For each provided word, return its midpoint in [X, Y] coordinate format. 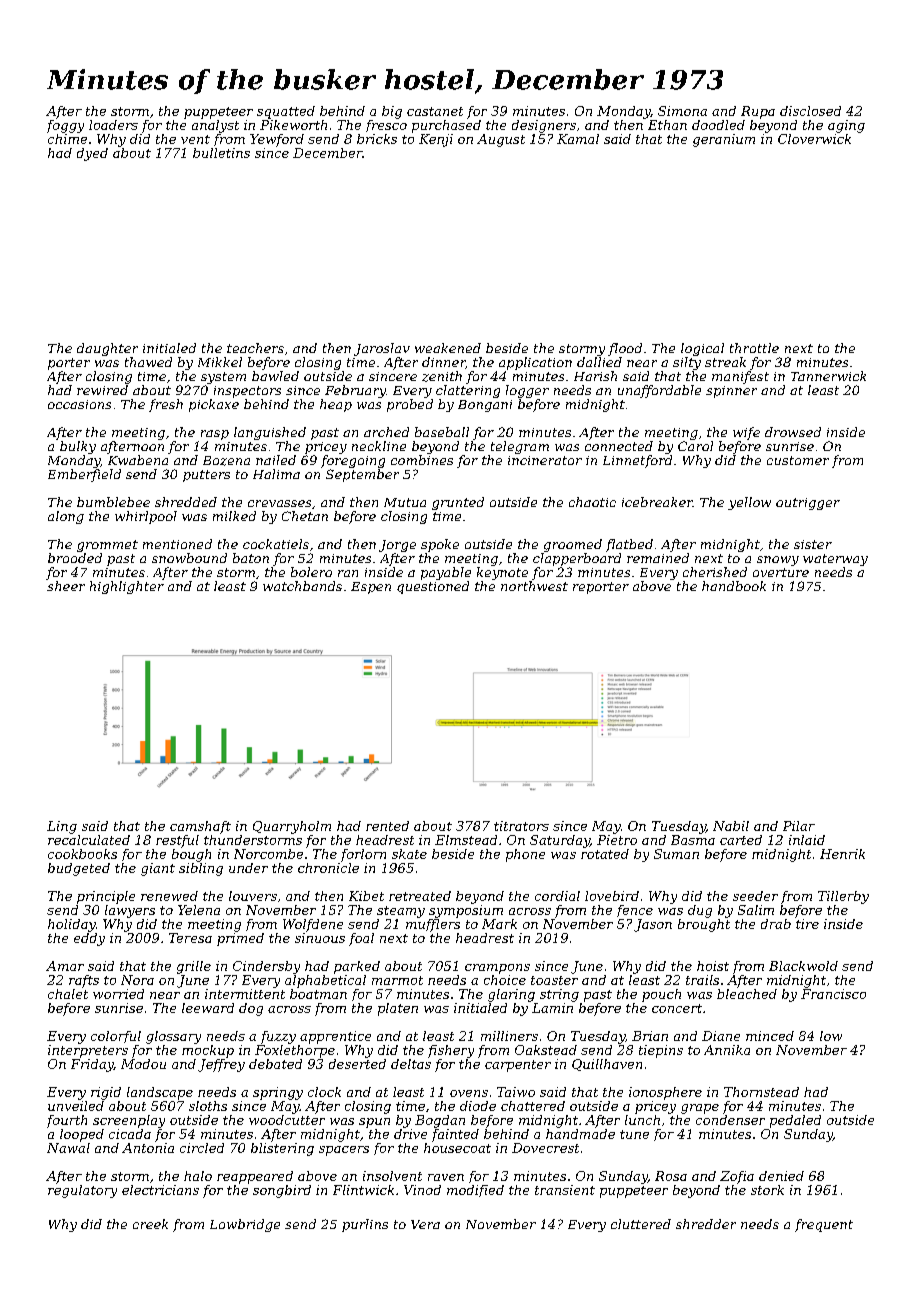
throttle [754, 348]
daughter [107, 349]
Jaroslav [382, 349]
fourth [67, 1121]
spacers [344, 1151]
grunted [458, 503]
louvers [253, 896]
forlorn [363, 855]
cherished [715, 572]
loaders [113, 125]
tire [807, 924]
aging [846, 126]
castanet [435, 111]
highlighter [127, 587]
